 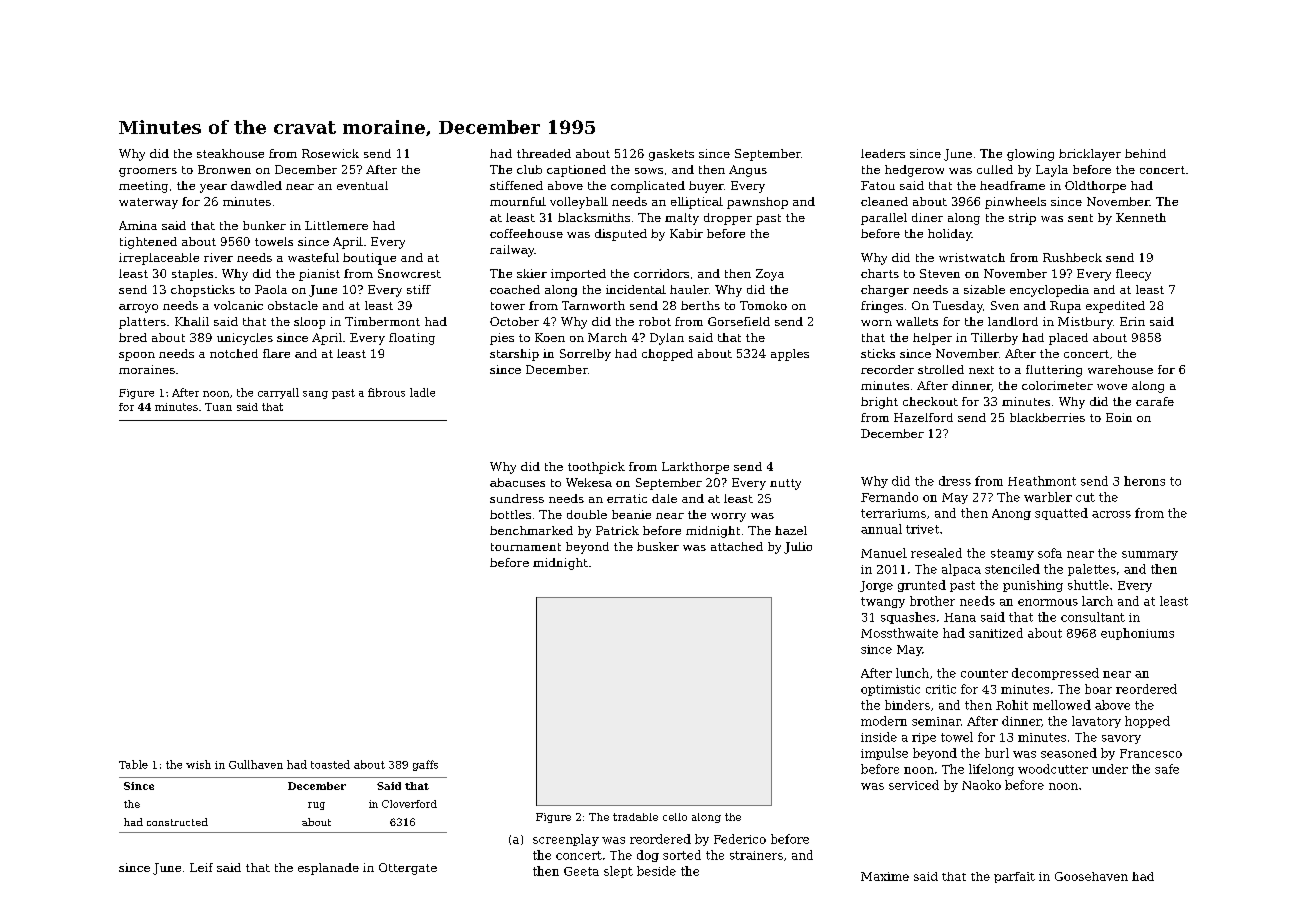 What do you see at coordinates (1013, 321) in the document?
I see `landlord` at bounding box center [1013, 321].
